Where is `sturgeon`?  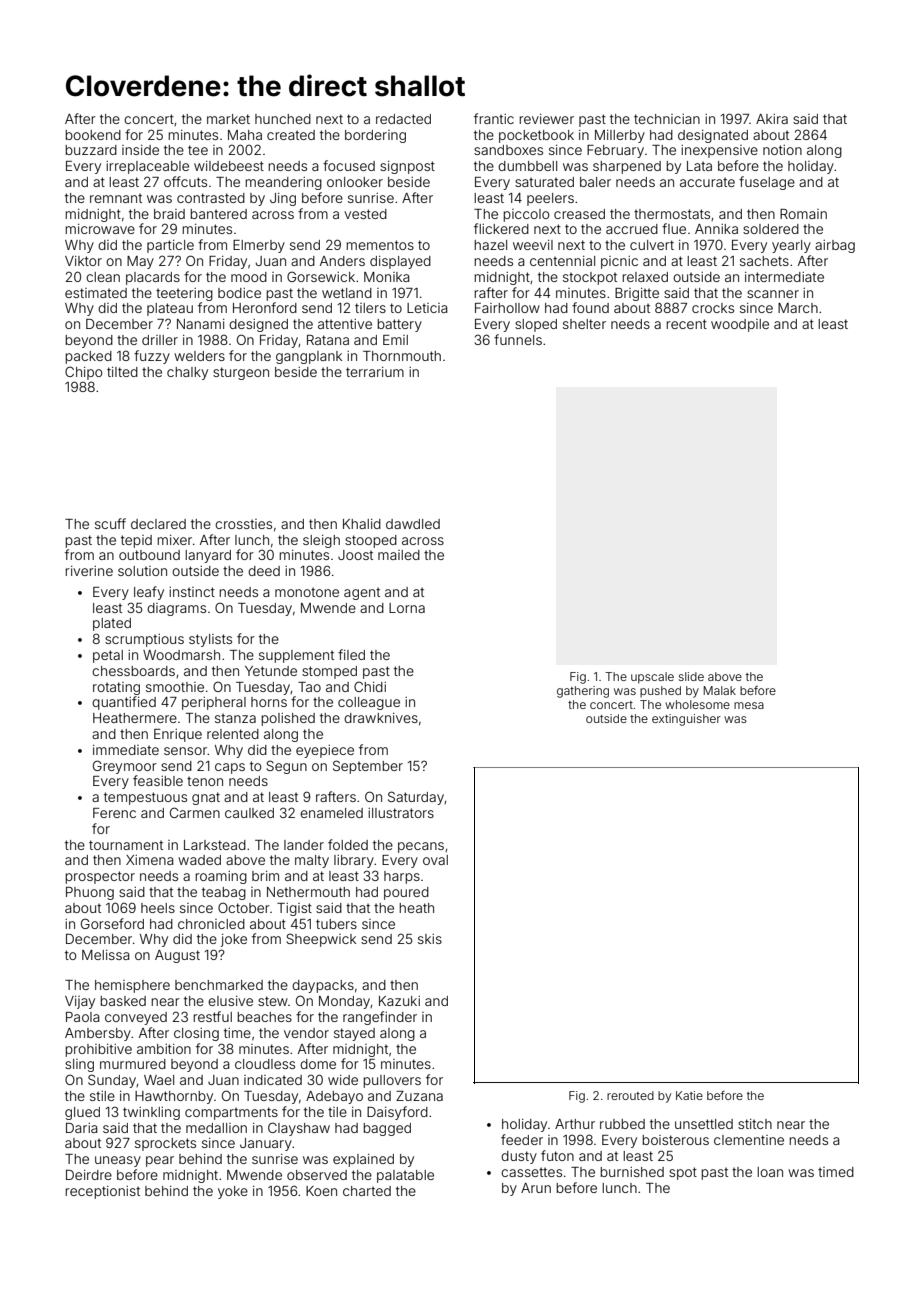 sturgeon is located at coordinates (241, 373).
